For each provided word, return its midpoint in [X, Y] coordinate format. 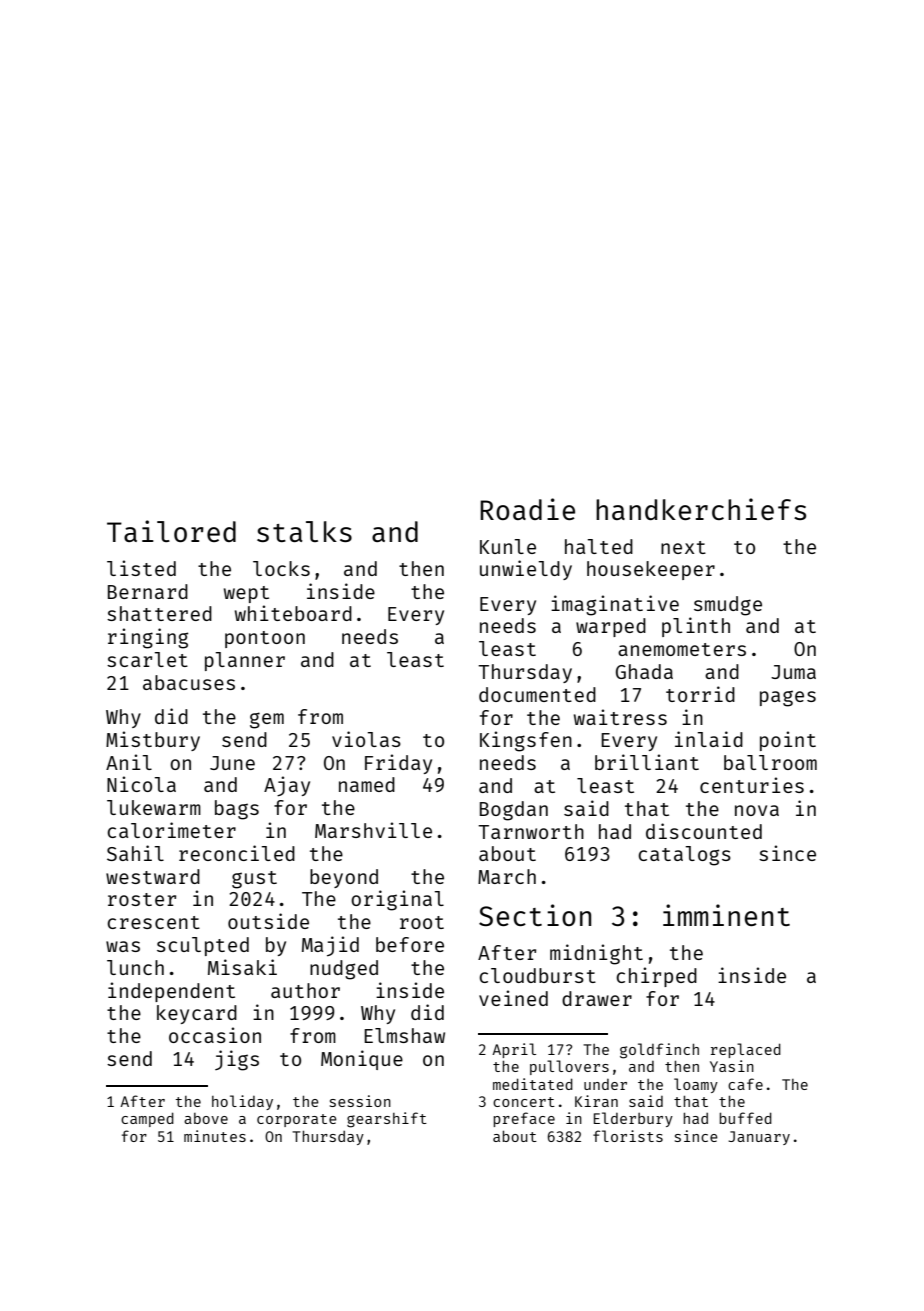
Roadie [527, 509]
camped [147, 1119]
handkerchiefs [701, 509]
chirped [656, 977]
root [422, 922]
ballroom [770, 762]
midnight [596, 954]
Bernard [148, 591]
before [410, 944]
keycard [197, 1014]
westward [153, 876]
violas [366, 739]
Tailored [171, 531]
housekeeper [651, 570]
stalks [304, 531]
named [367, 784]
